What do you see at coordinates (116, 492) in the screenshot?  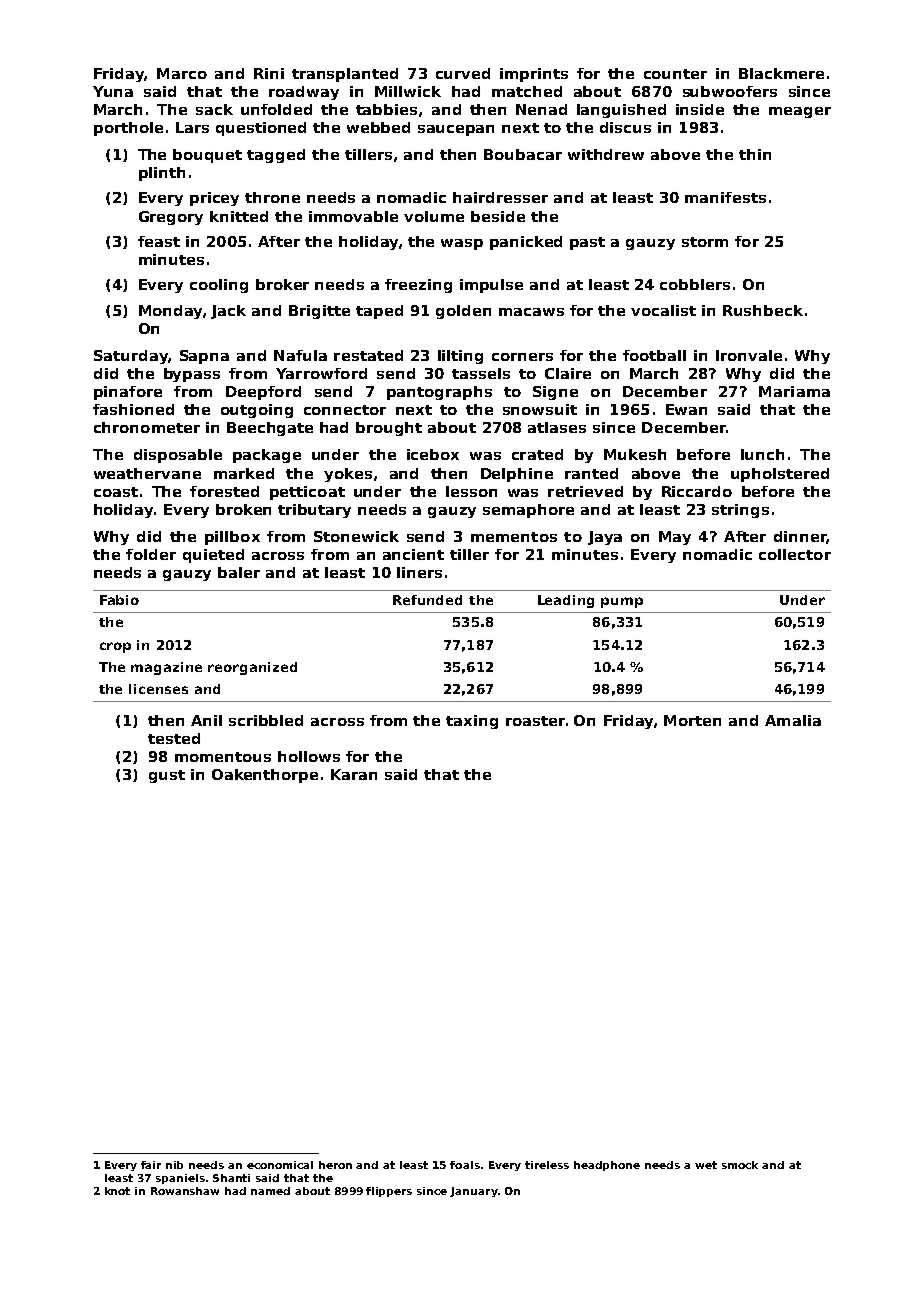 I see `coast` at bounding box center [116, 492].
